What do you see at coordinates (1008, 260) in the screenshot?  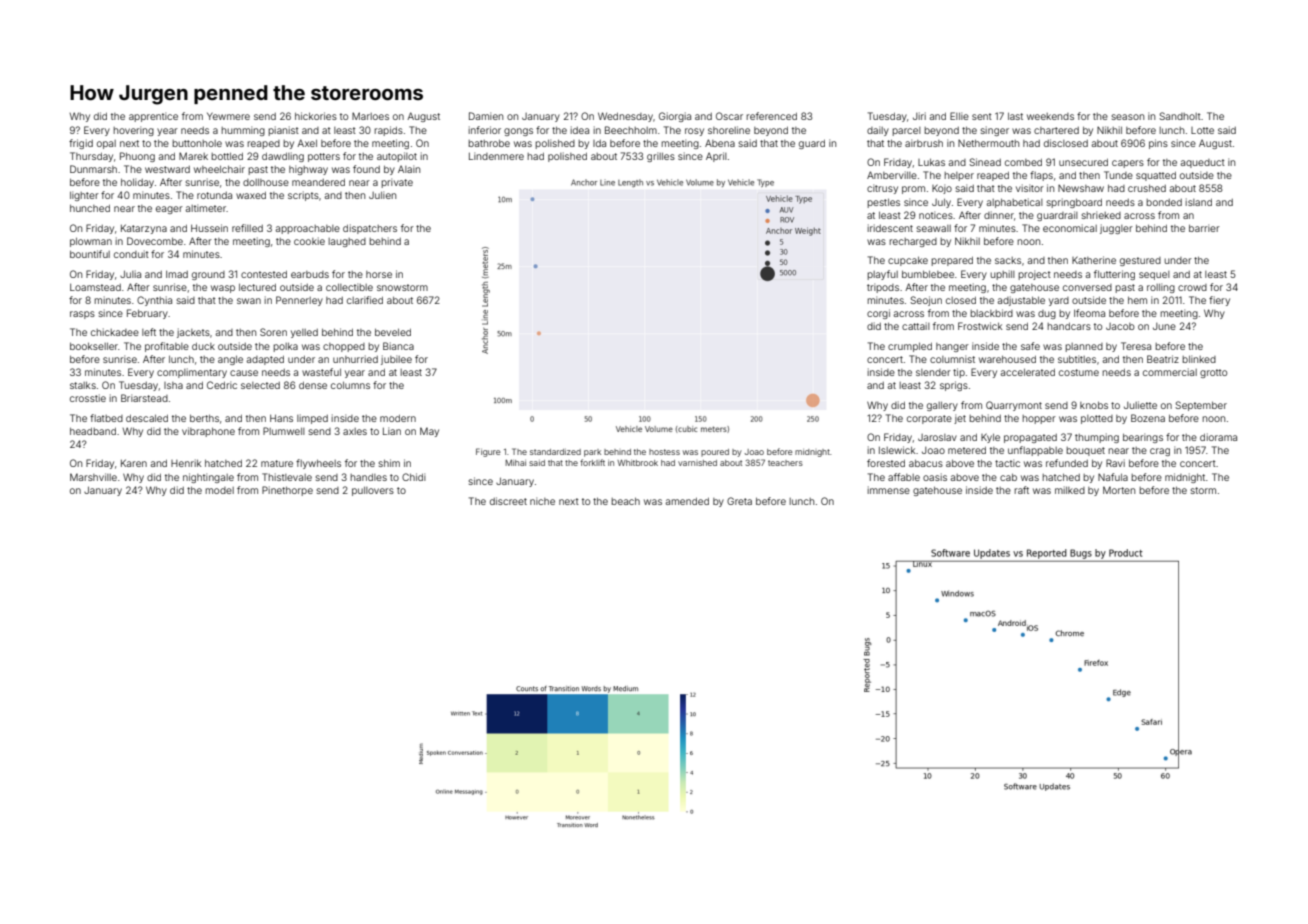 I see `sacks` at bounding box center [1008, 260].
